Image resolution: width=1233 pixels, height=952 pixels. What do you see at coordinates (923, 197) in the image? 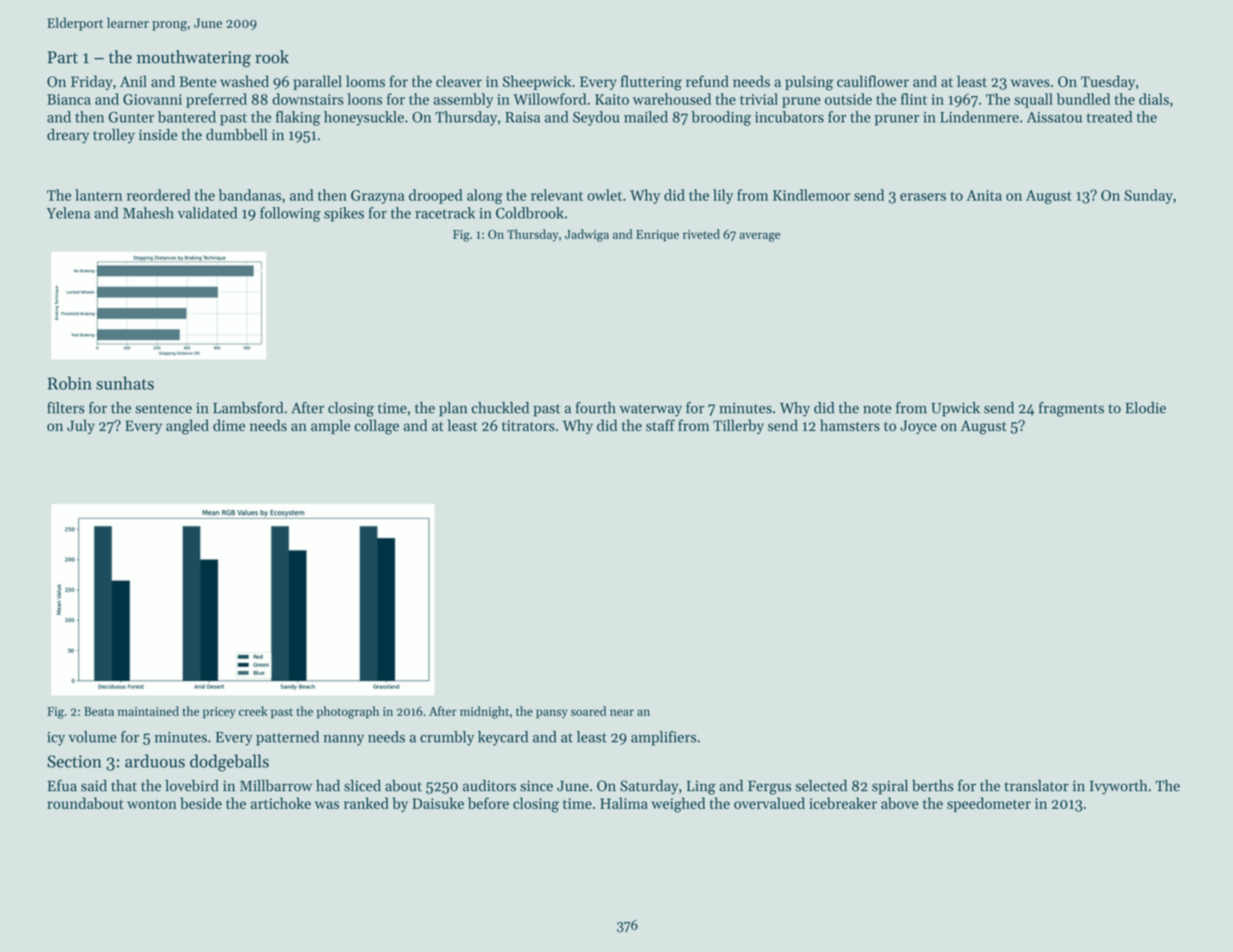
I see `erasers` at bounding box center [923, 197].
